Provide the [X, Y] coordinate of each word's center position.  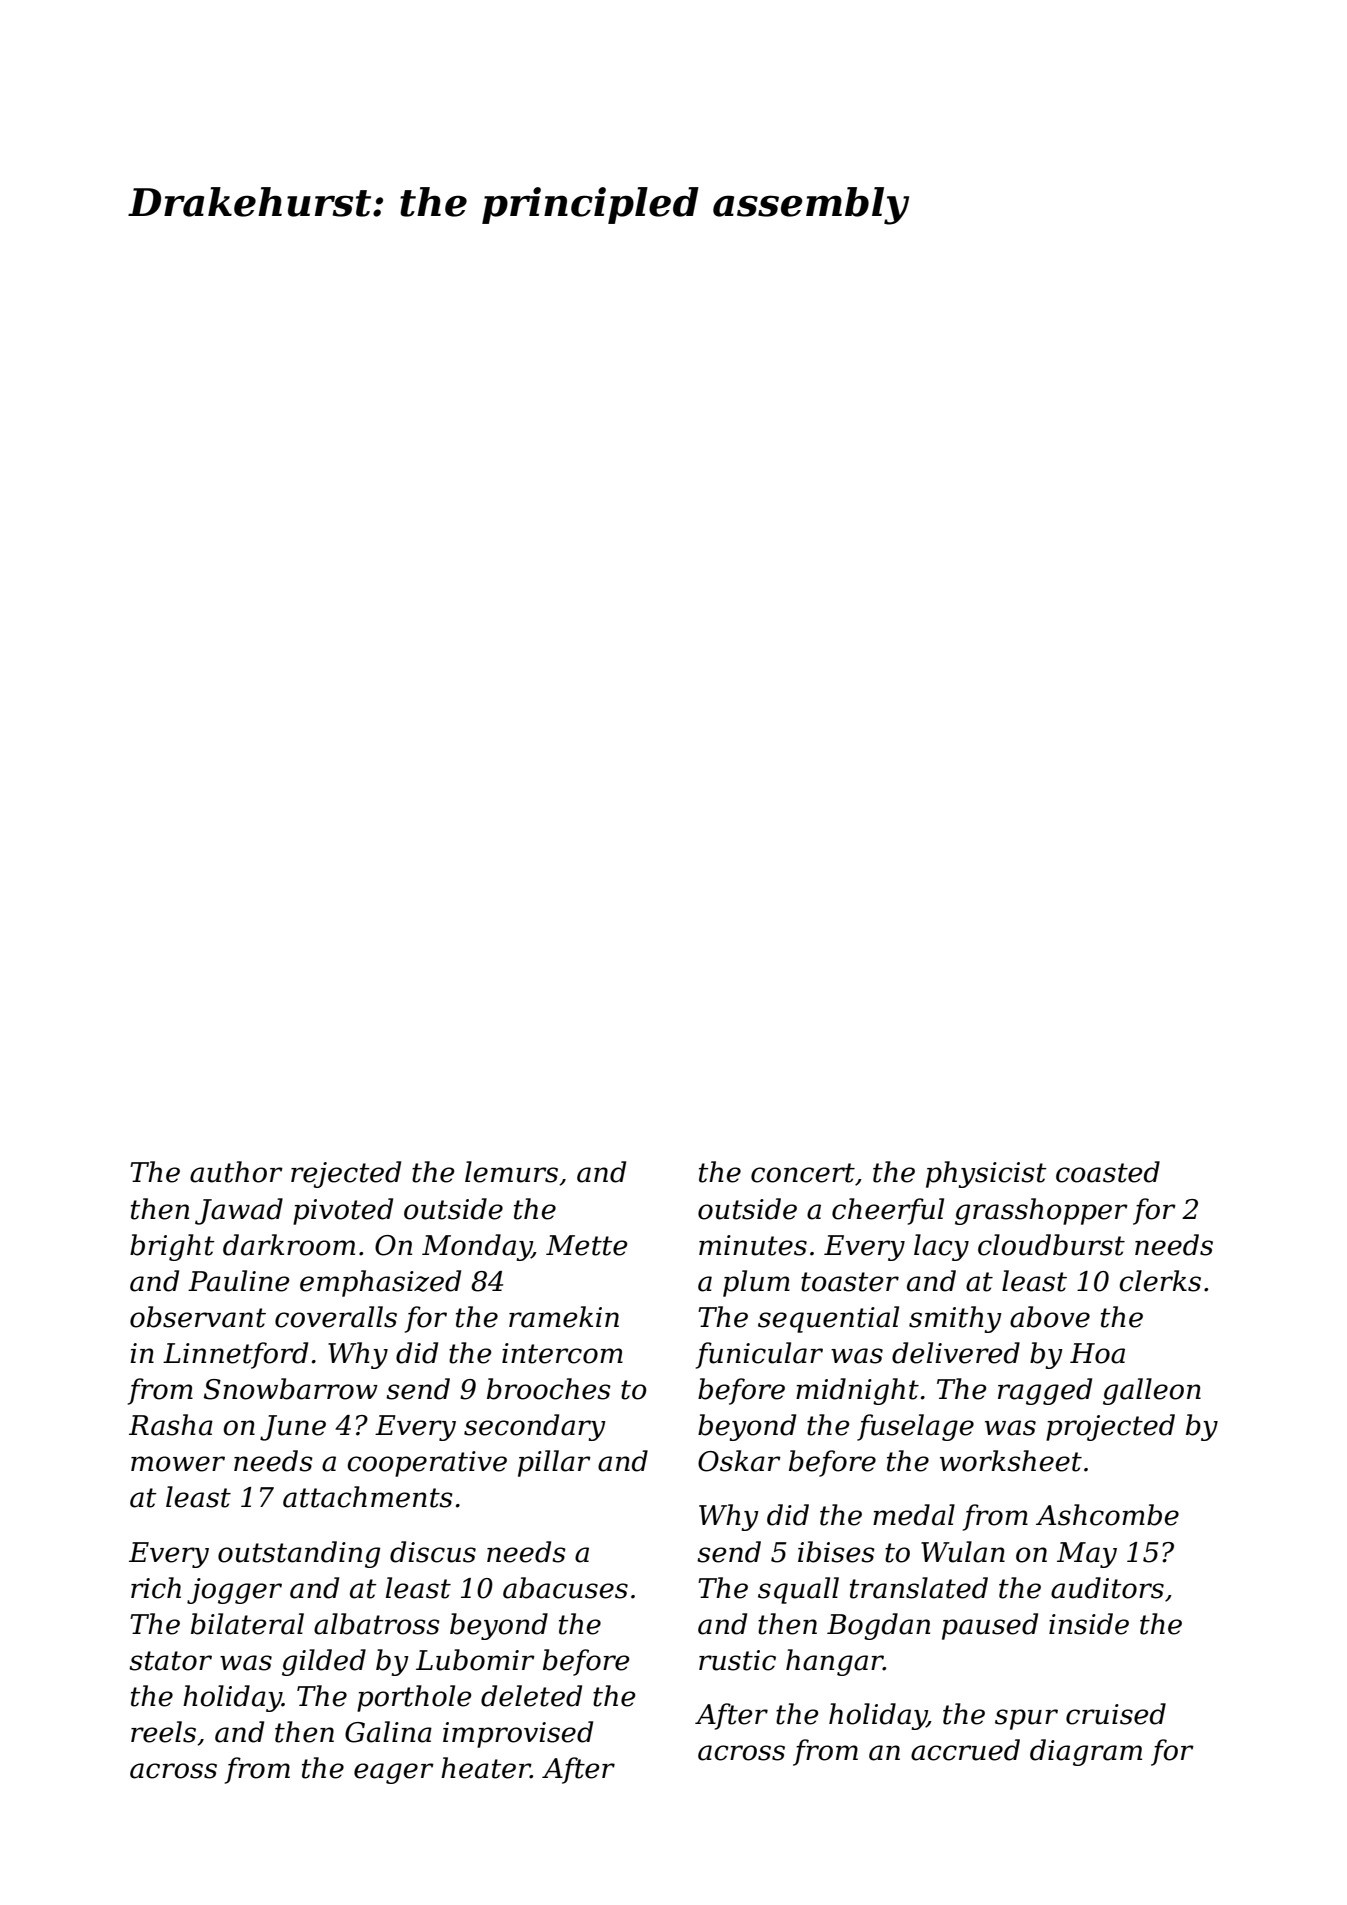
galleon [1152, 1391]
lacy [941, 1247]
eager [394, 1773]
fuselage [915, 1427]
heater [486, 1768]
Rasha [171, 1425]
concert [803, 1173]
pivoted [343, 1211]
